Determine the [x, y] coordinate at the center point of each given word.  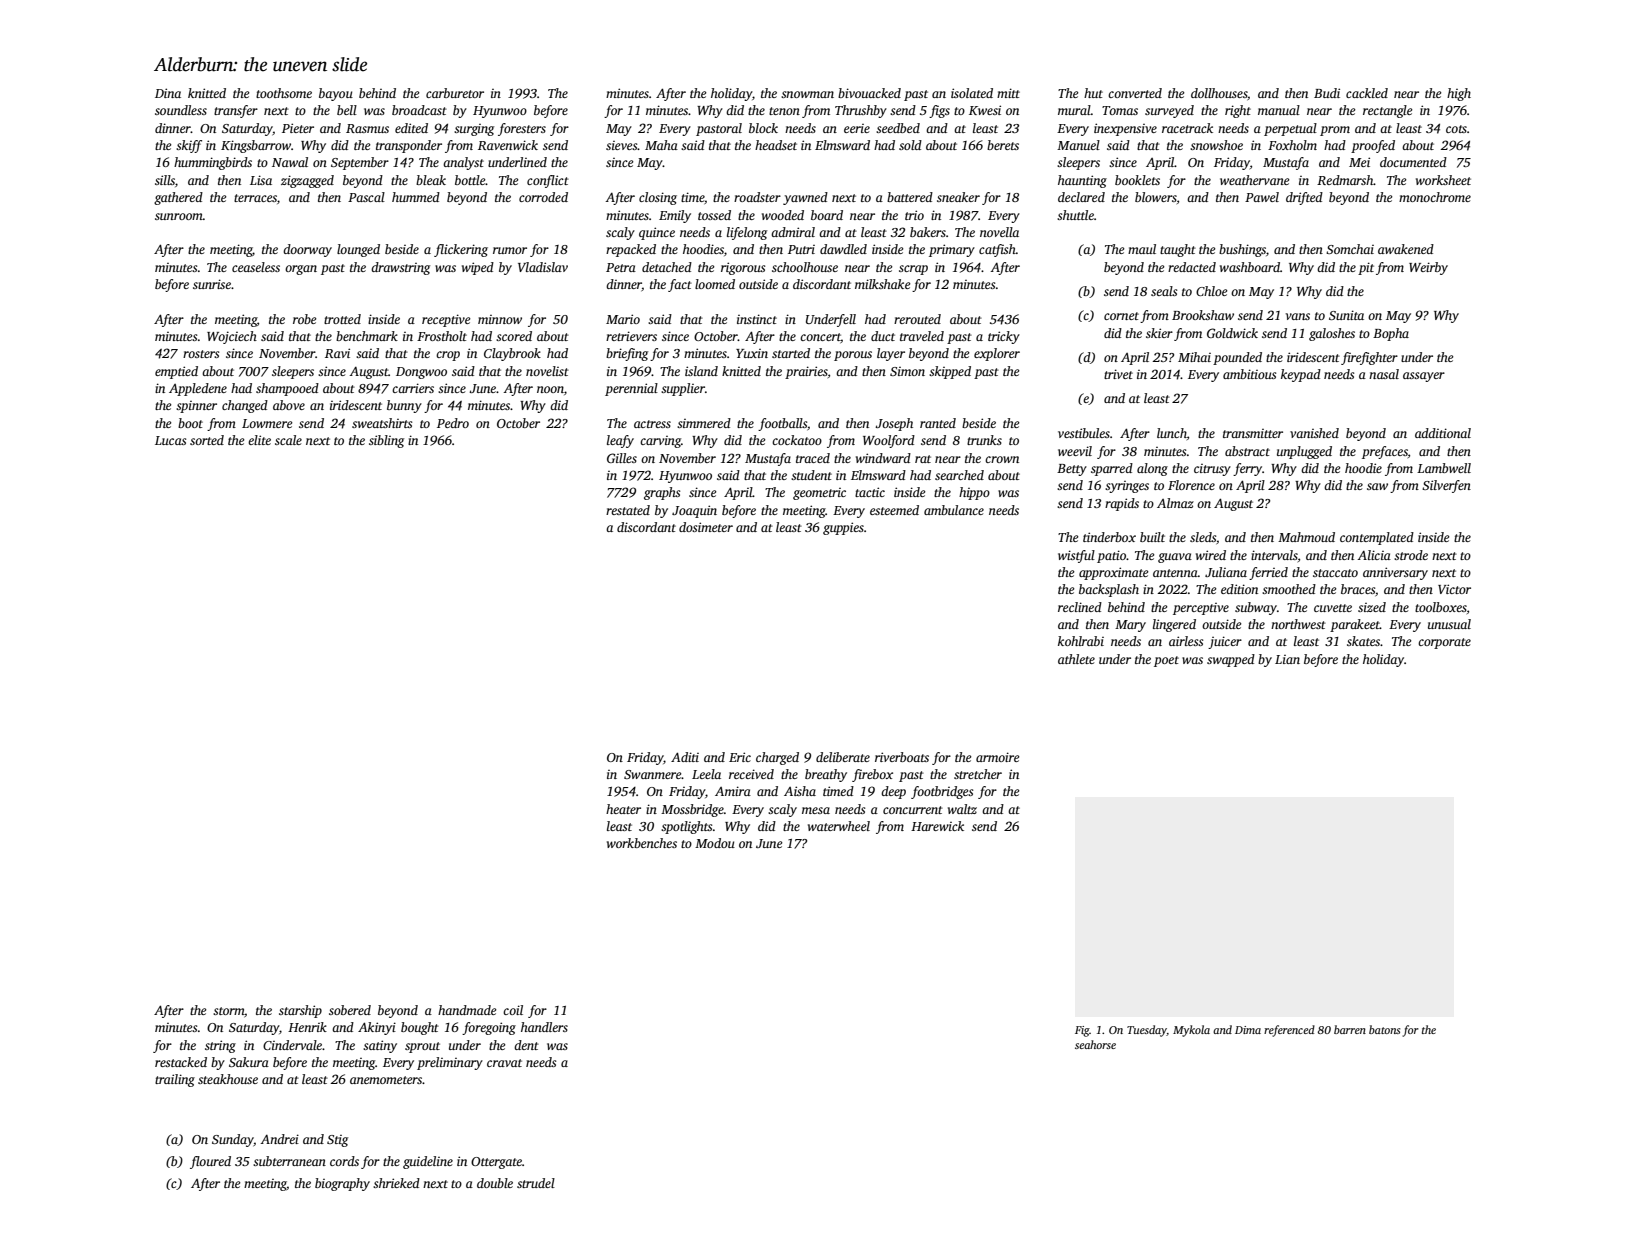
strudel [536, 1183]
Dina [168, 93]
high [1459, 94]
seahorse [1095, 1044]
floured [210, 1162]
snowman [807, 94]
